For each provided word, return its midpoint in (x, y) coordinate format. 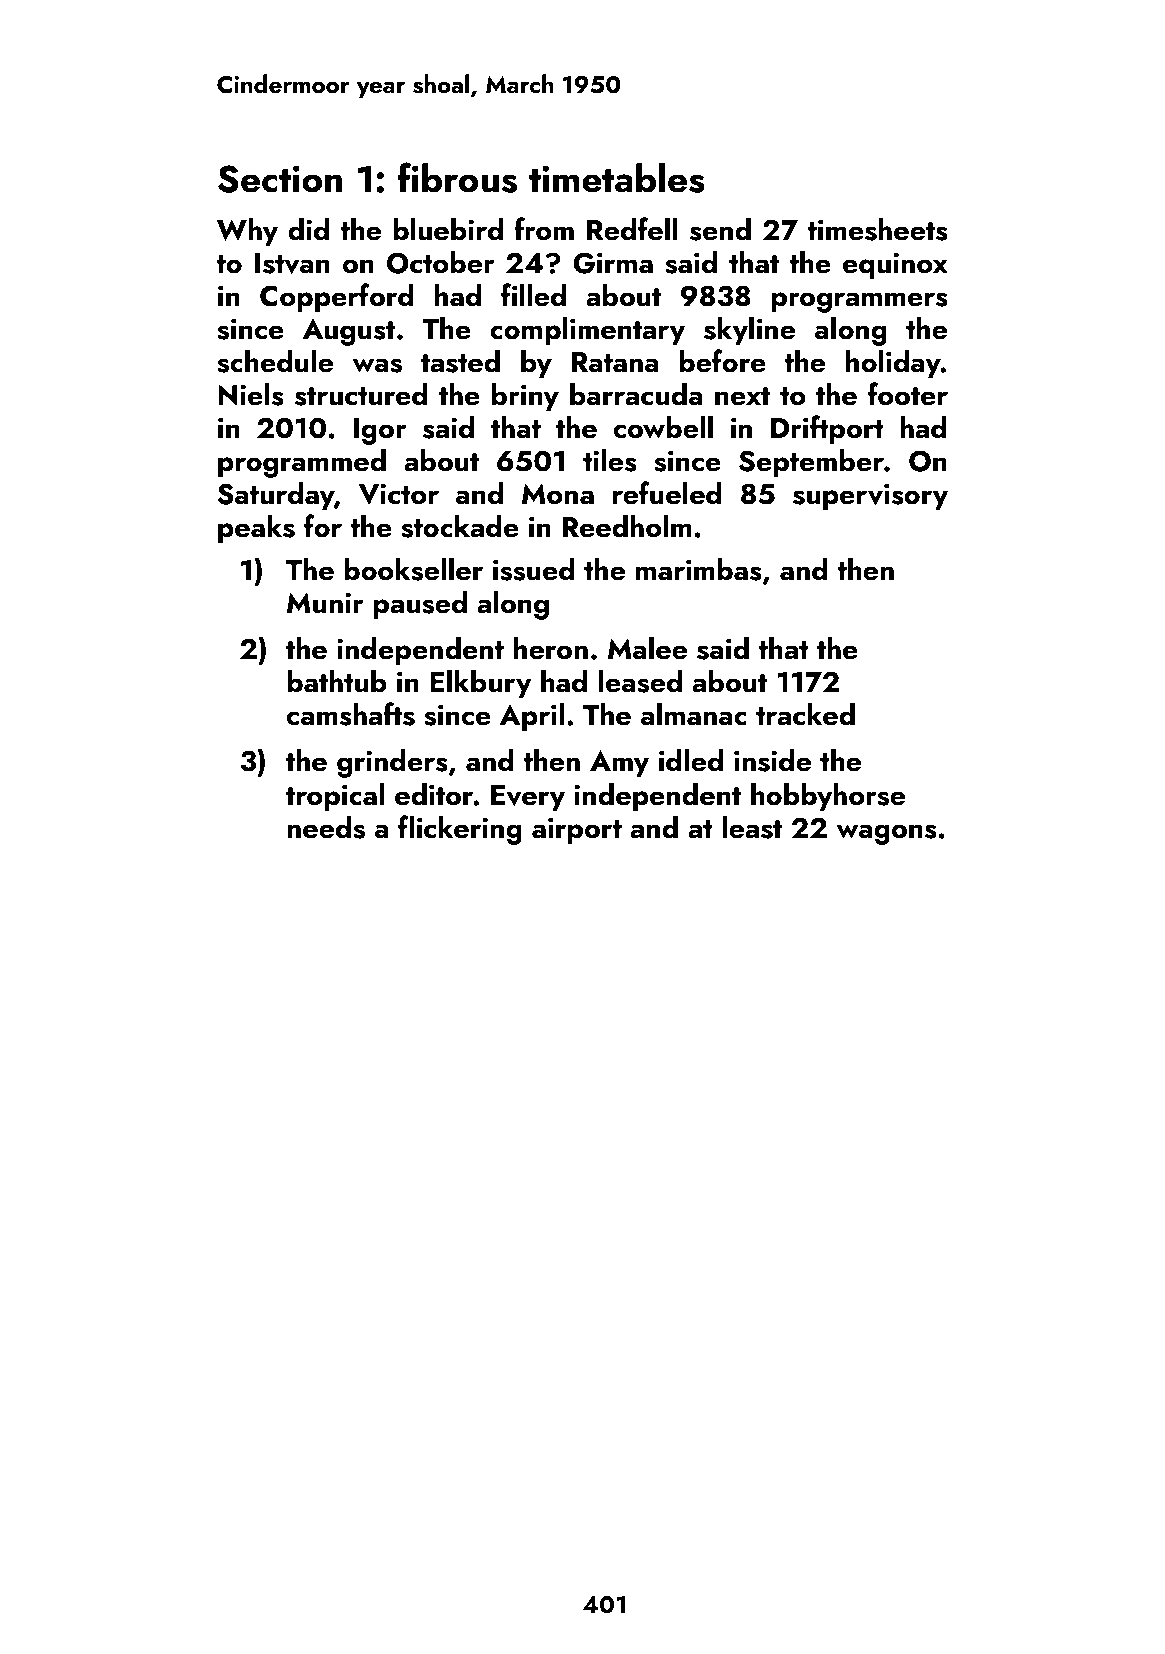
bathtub (337, 681)
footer (908, 394)
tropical (335, 797)
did (308, 229)
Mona (558, 494)
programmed (302, 463)
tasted (460, 361)
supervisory (870, 497)
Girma (613, 263)
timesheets (877, 229)
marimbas (699, 569)
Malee (647, 648)
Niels (251, 394)
